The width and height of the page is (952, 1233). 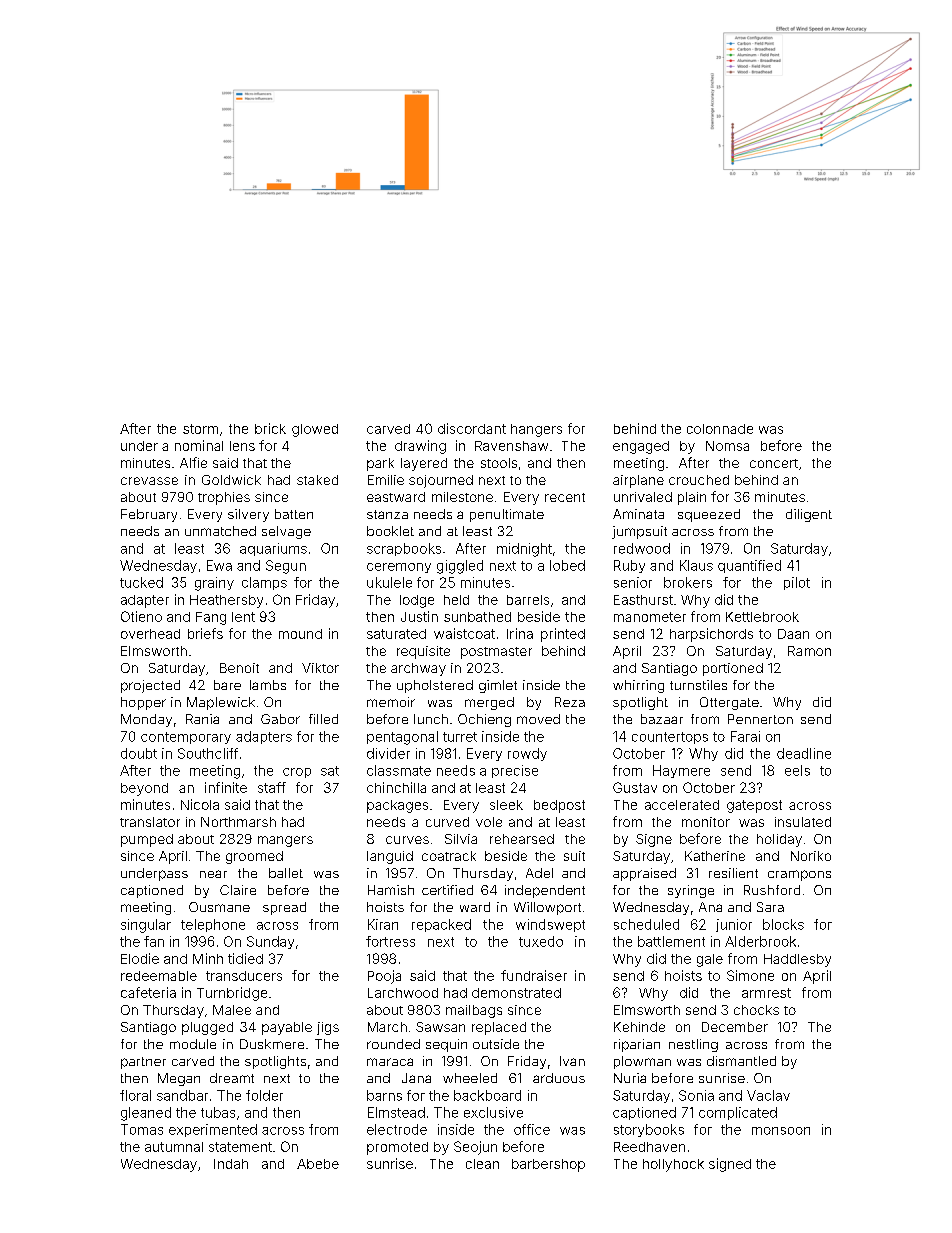 What do you see at coordinates (548, 1165) in the page?
I see `barbershop` at bounding box center [548, 1165].
